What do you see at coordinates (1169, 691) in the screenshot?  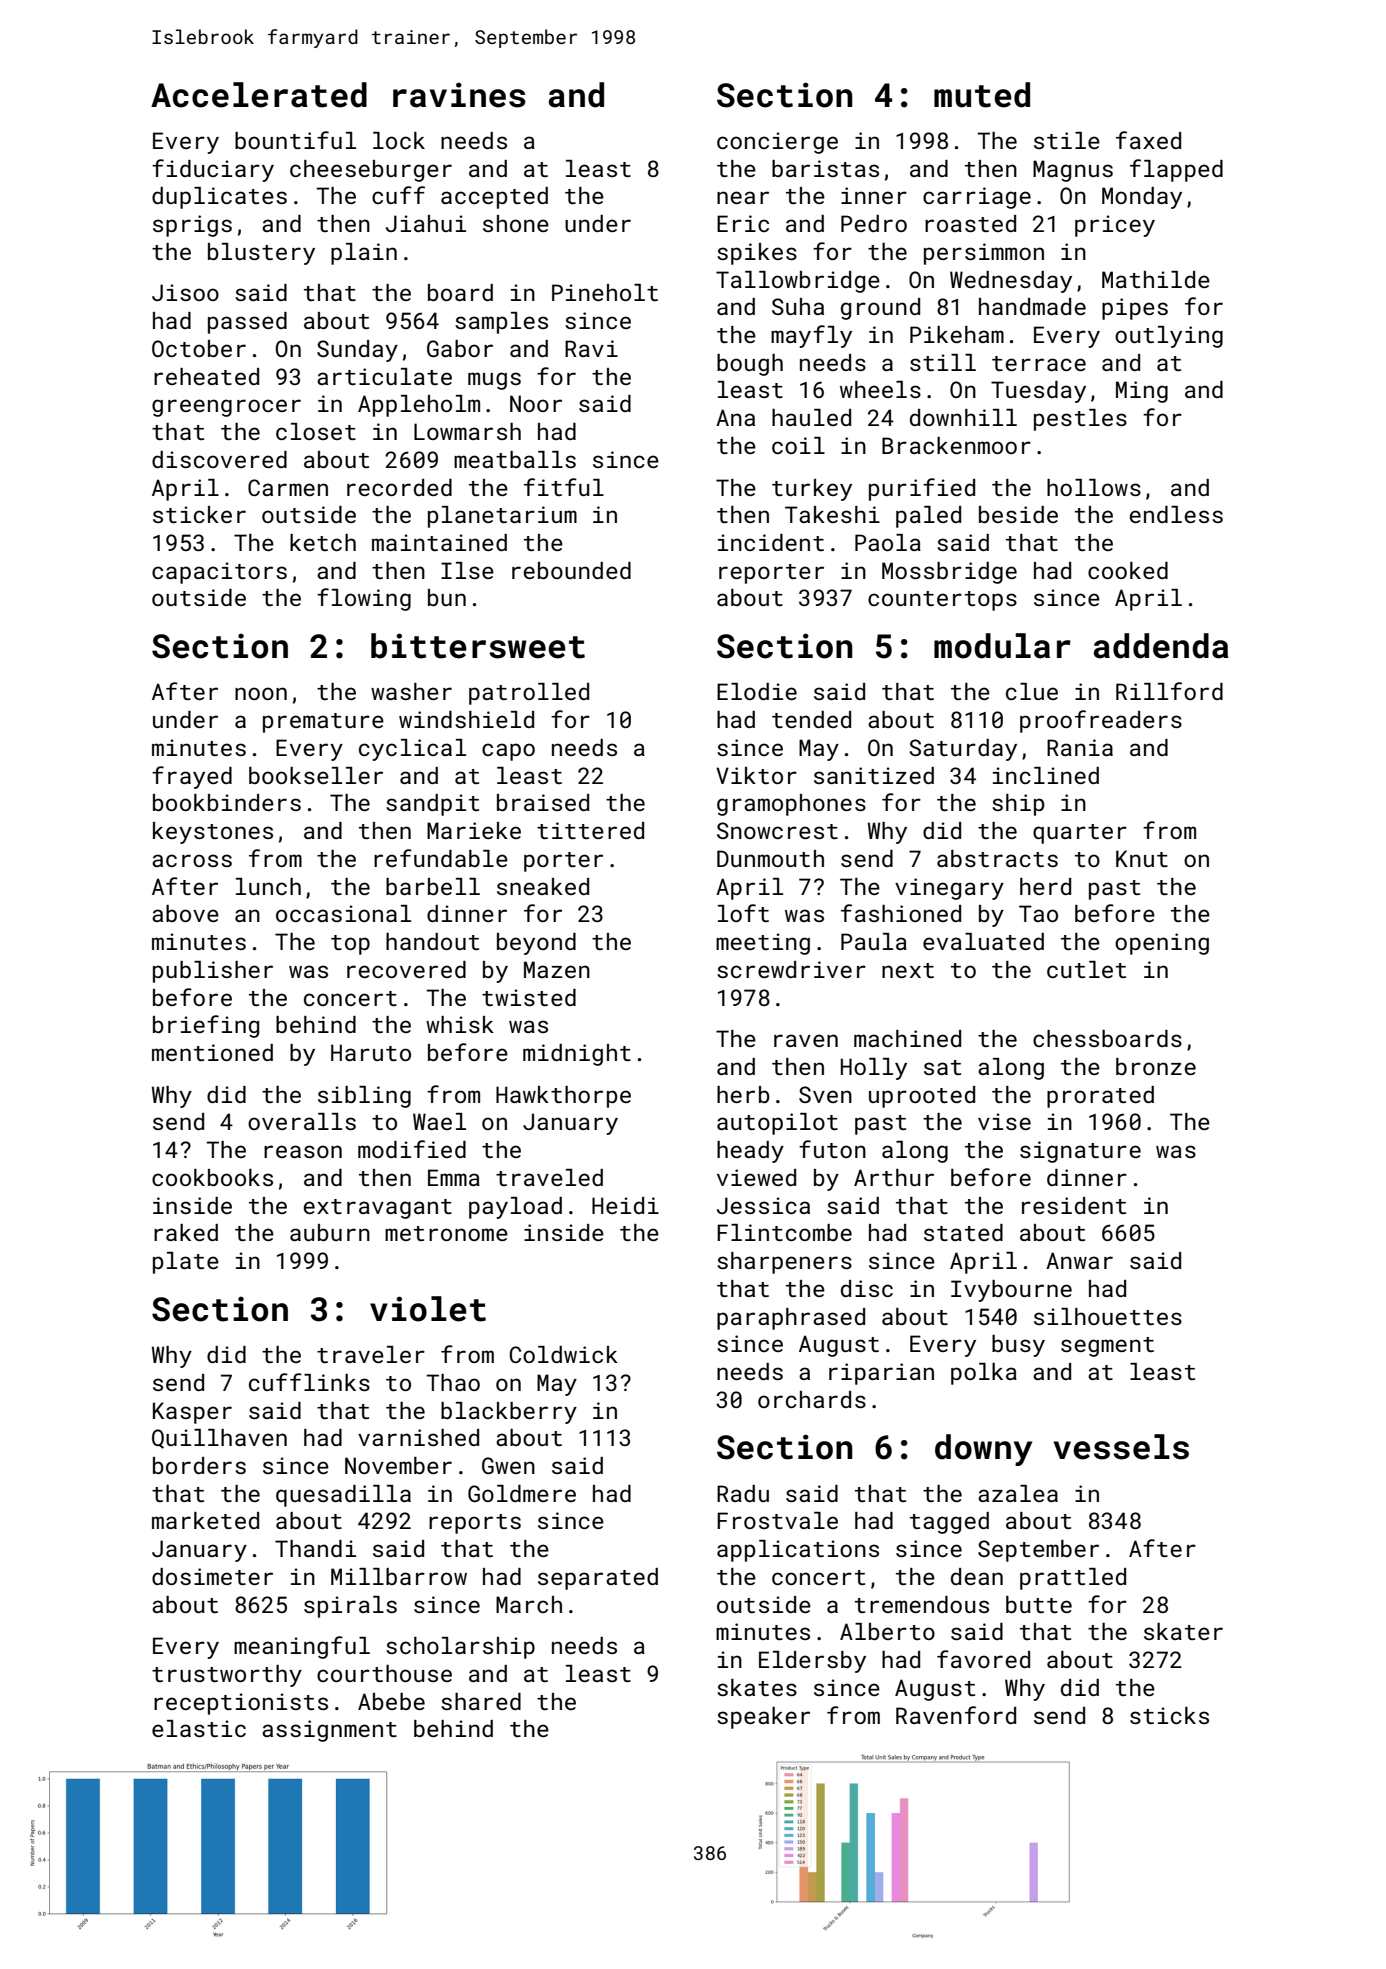 I see `Rillford` at bounding box center [1169, 691].
